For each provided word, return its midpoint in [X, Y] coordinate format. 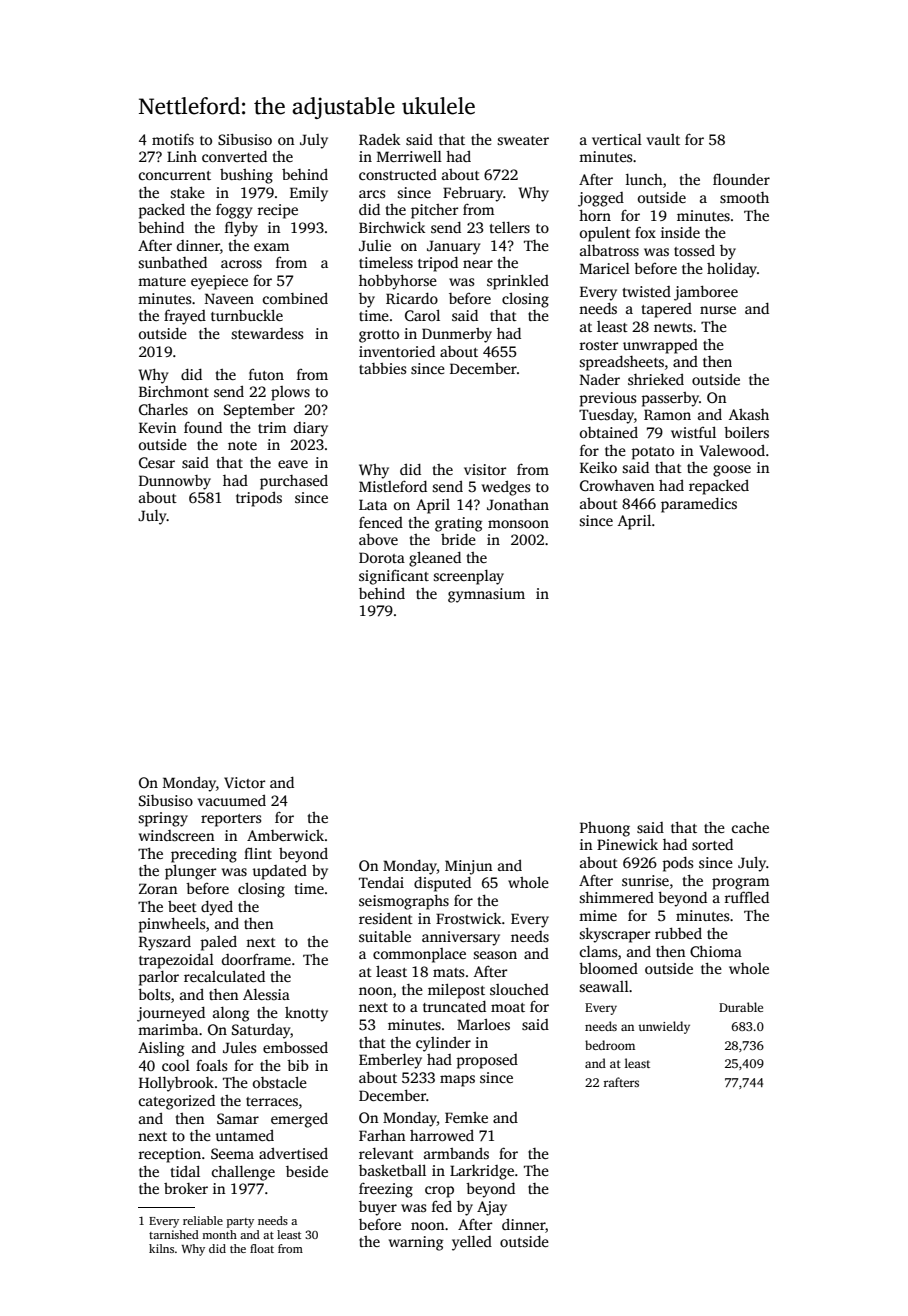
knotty [306, 1014]
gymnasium [486, 595]
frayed [185, 317]
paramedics [699, 505]
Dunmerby [457, 335]
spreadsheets [621, 363]
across [241, 264]
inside [680, 232]
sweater [523, 140]
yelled [472, 1243]
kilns [161, 1248]
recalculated [224, 976]
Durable [741, 1007]
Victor [244, 782]
